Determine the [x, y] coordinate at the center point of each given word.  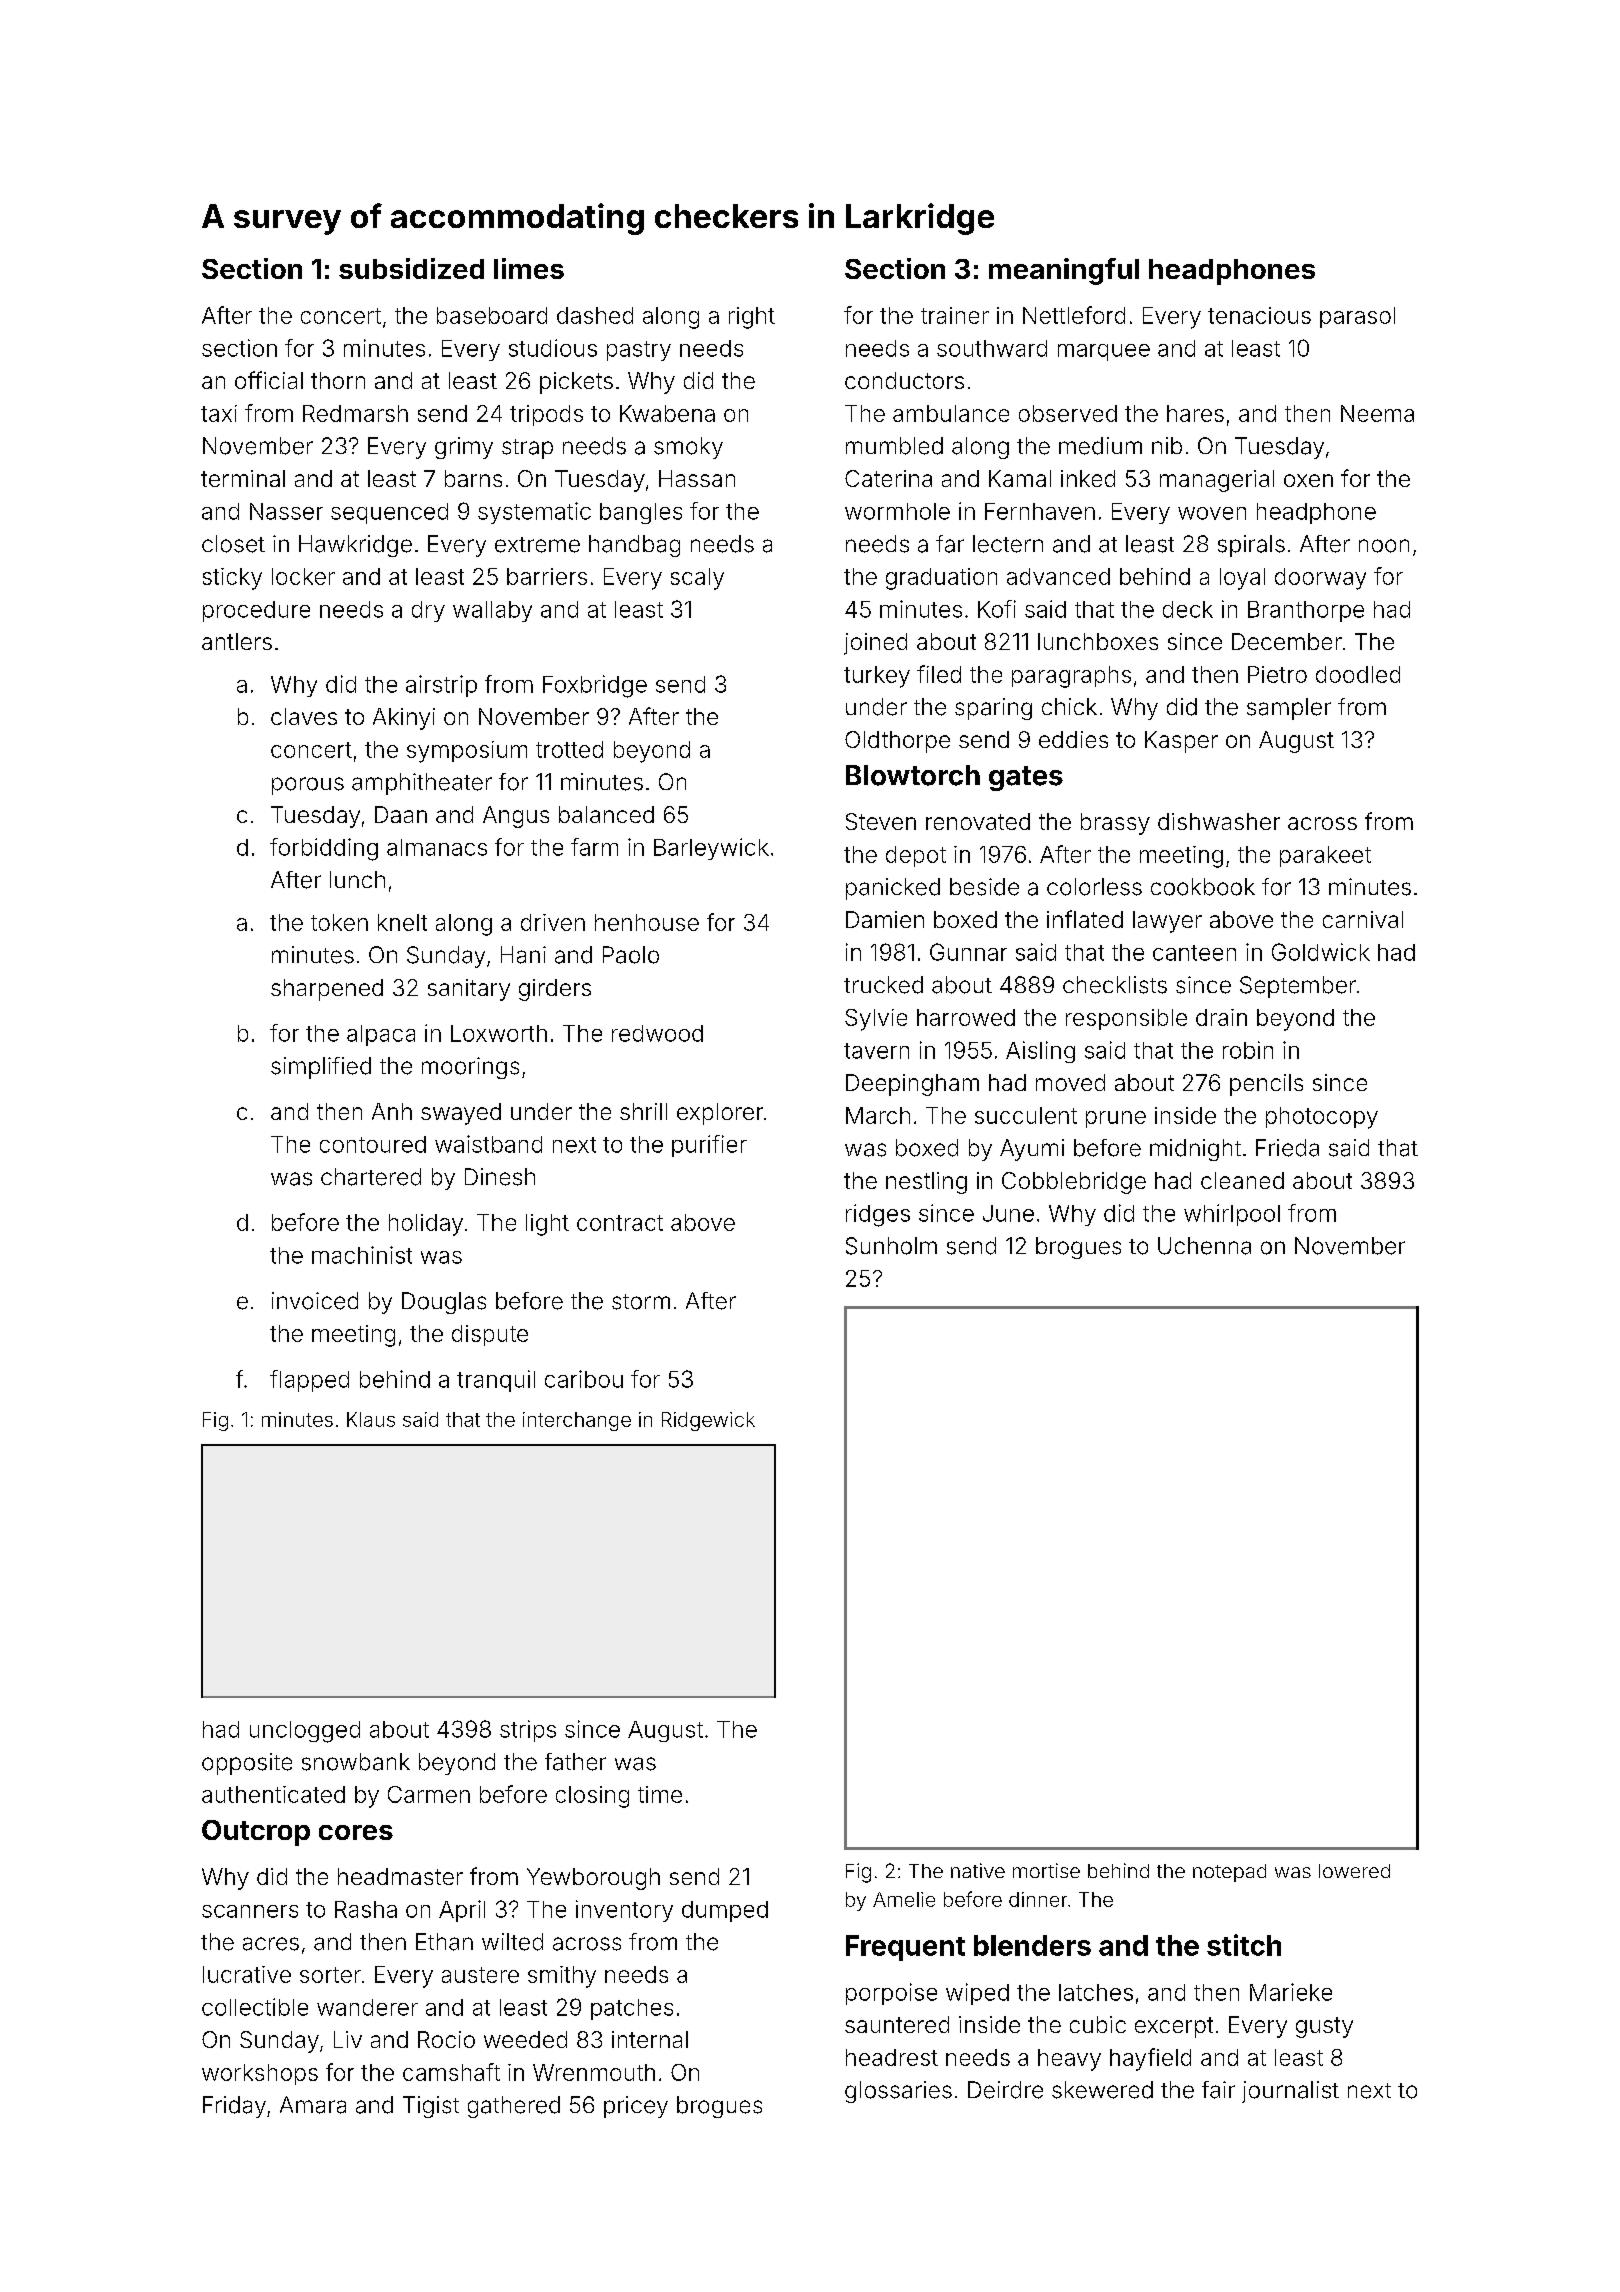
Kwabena [667, 413]
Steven [881, 821]
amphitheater [422, 784]
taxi [219, 413]
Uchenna [1204, 1246]
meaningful [1064, 271]
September [1298, 987]
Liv [348, 2039]
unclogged [305, 1732]
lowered [1354, 1871]
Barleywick [711, 849]
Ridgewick [708, 1421]
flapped [309, 1381]
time [660, 1794]
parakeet [1325, 856]
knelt [402, 922]
